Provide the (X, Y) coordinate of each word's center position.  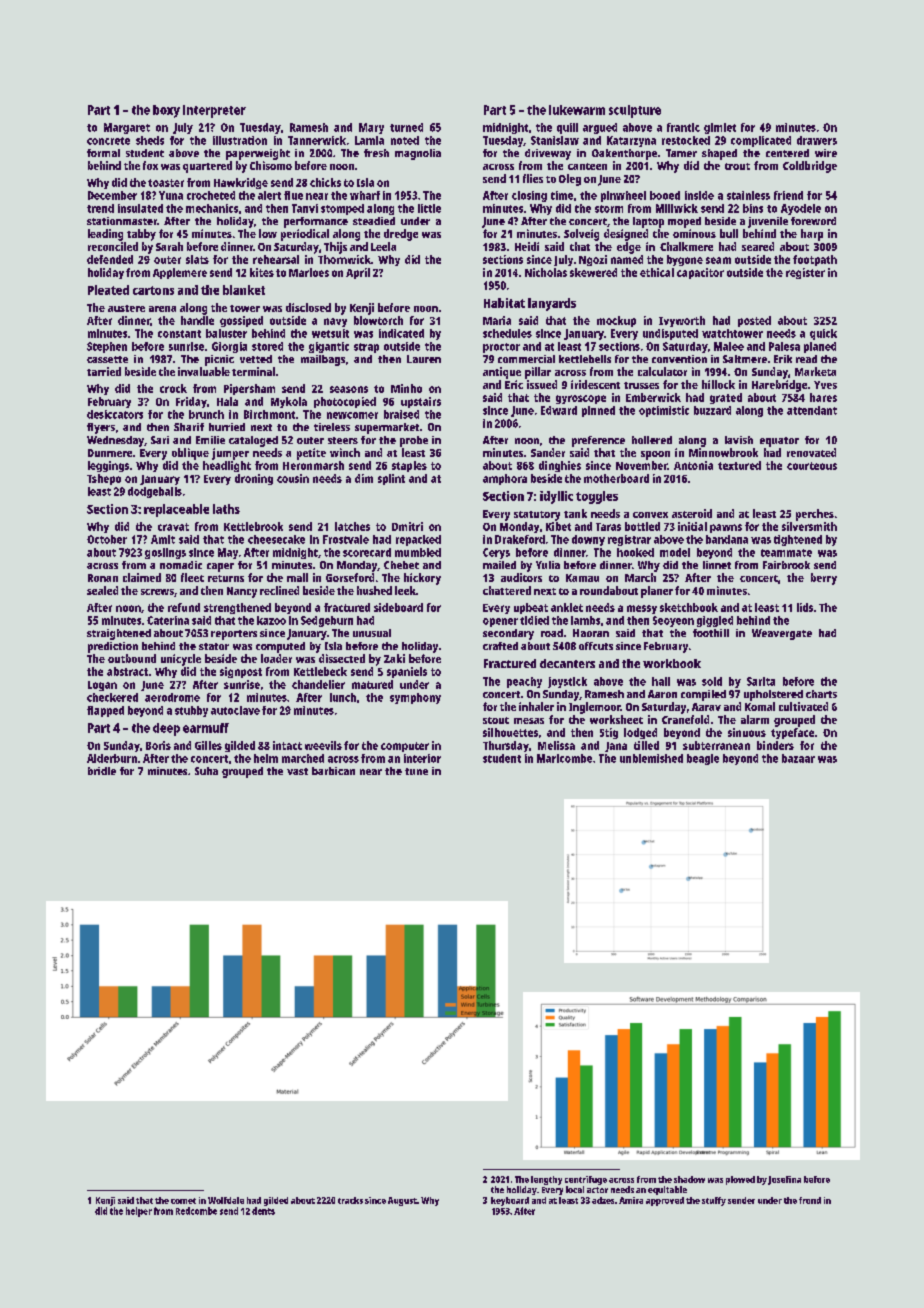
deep (166, 729)
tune (416, 771)
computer (405, 747)
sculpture (635, 111)
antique (502, 373)
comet (183, 1201)
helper (139, 1212)
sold (712, 681)
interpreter (214, 111)
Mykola (289, 402)
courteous (812, 466)
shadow (689, 1179)
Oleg (570, 180)
